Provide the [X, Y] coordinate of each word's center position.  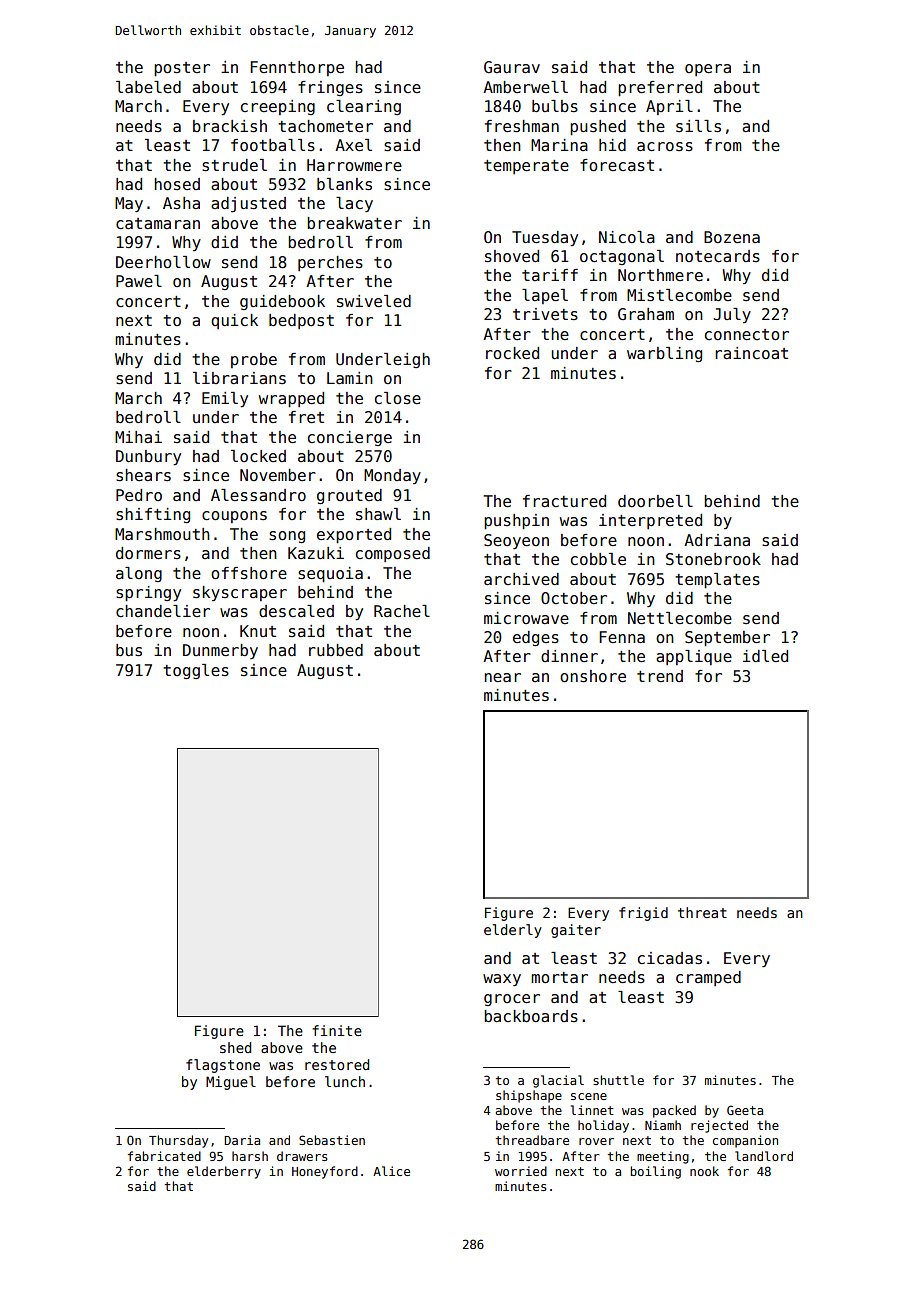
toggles [196, 671]
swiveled [374, 301]
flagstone [223, 1066]
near [503, 677]
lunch [345, 1081]
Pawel [139, 281]
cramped [708, 978]
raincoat [751, 353]
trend [660, 676]
